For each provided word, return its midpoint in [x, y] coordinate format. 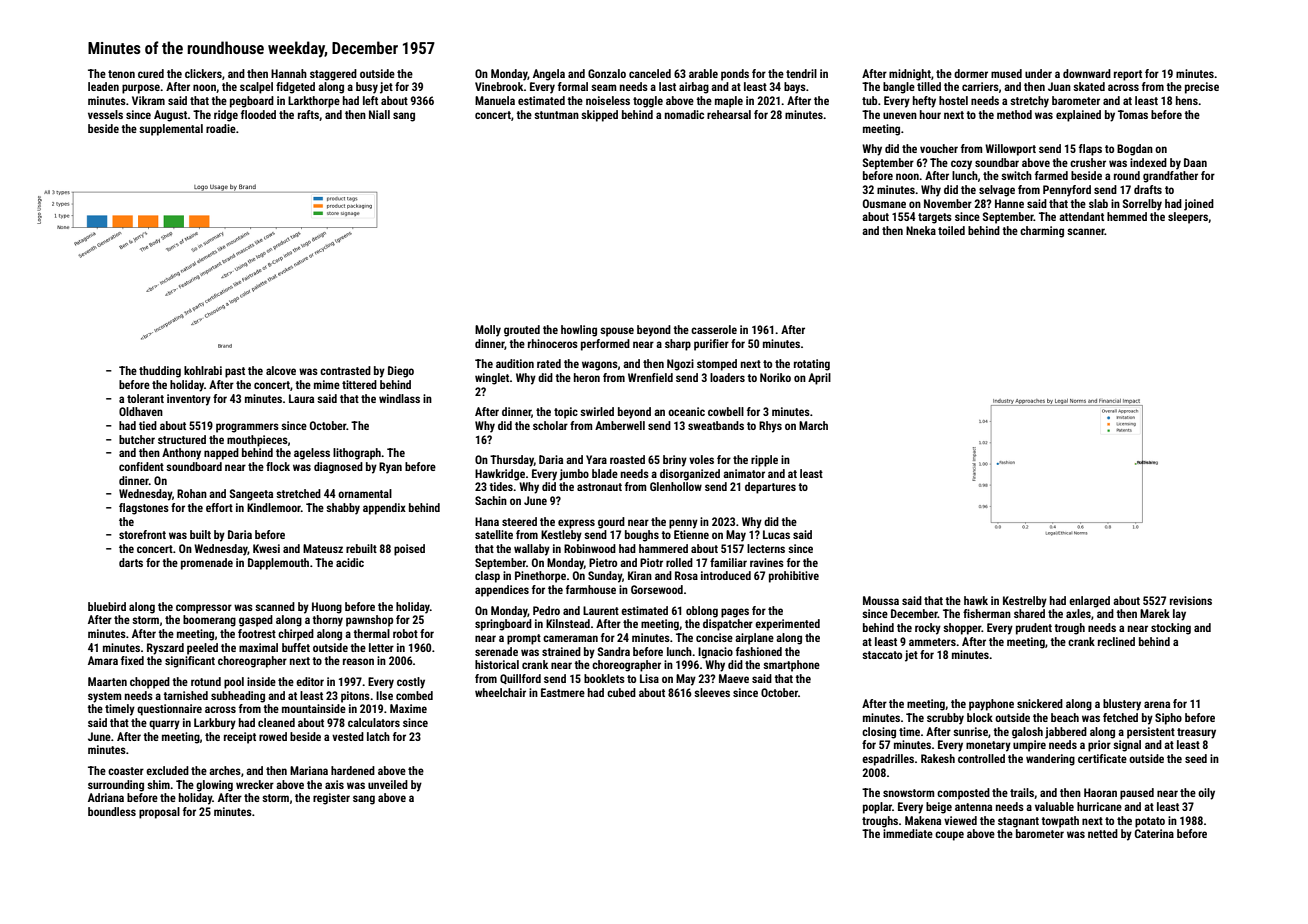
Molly [488, 331]
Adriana [106, 797]
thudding [160, 372]
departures [770, 488]
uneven [900, 115]
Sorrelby [1142, 205]
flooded [258, 114]
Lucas [776, 534]
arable [703, 73]
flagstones [144, 509]
